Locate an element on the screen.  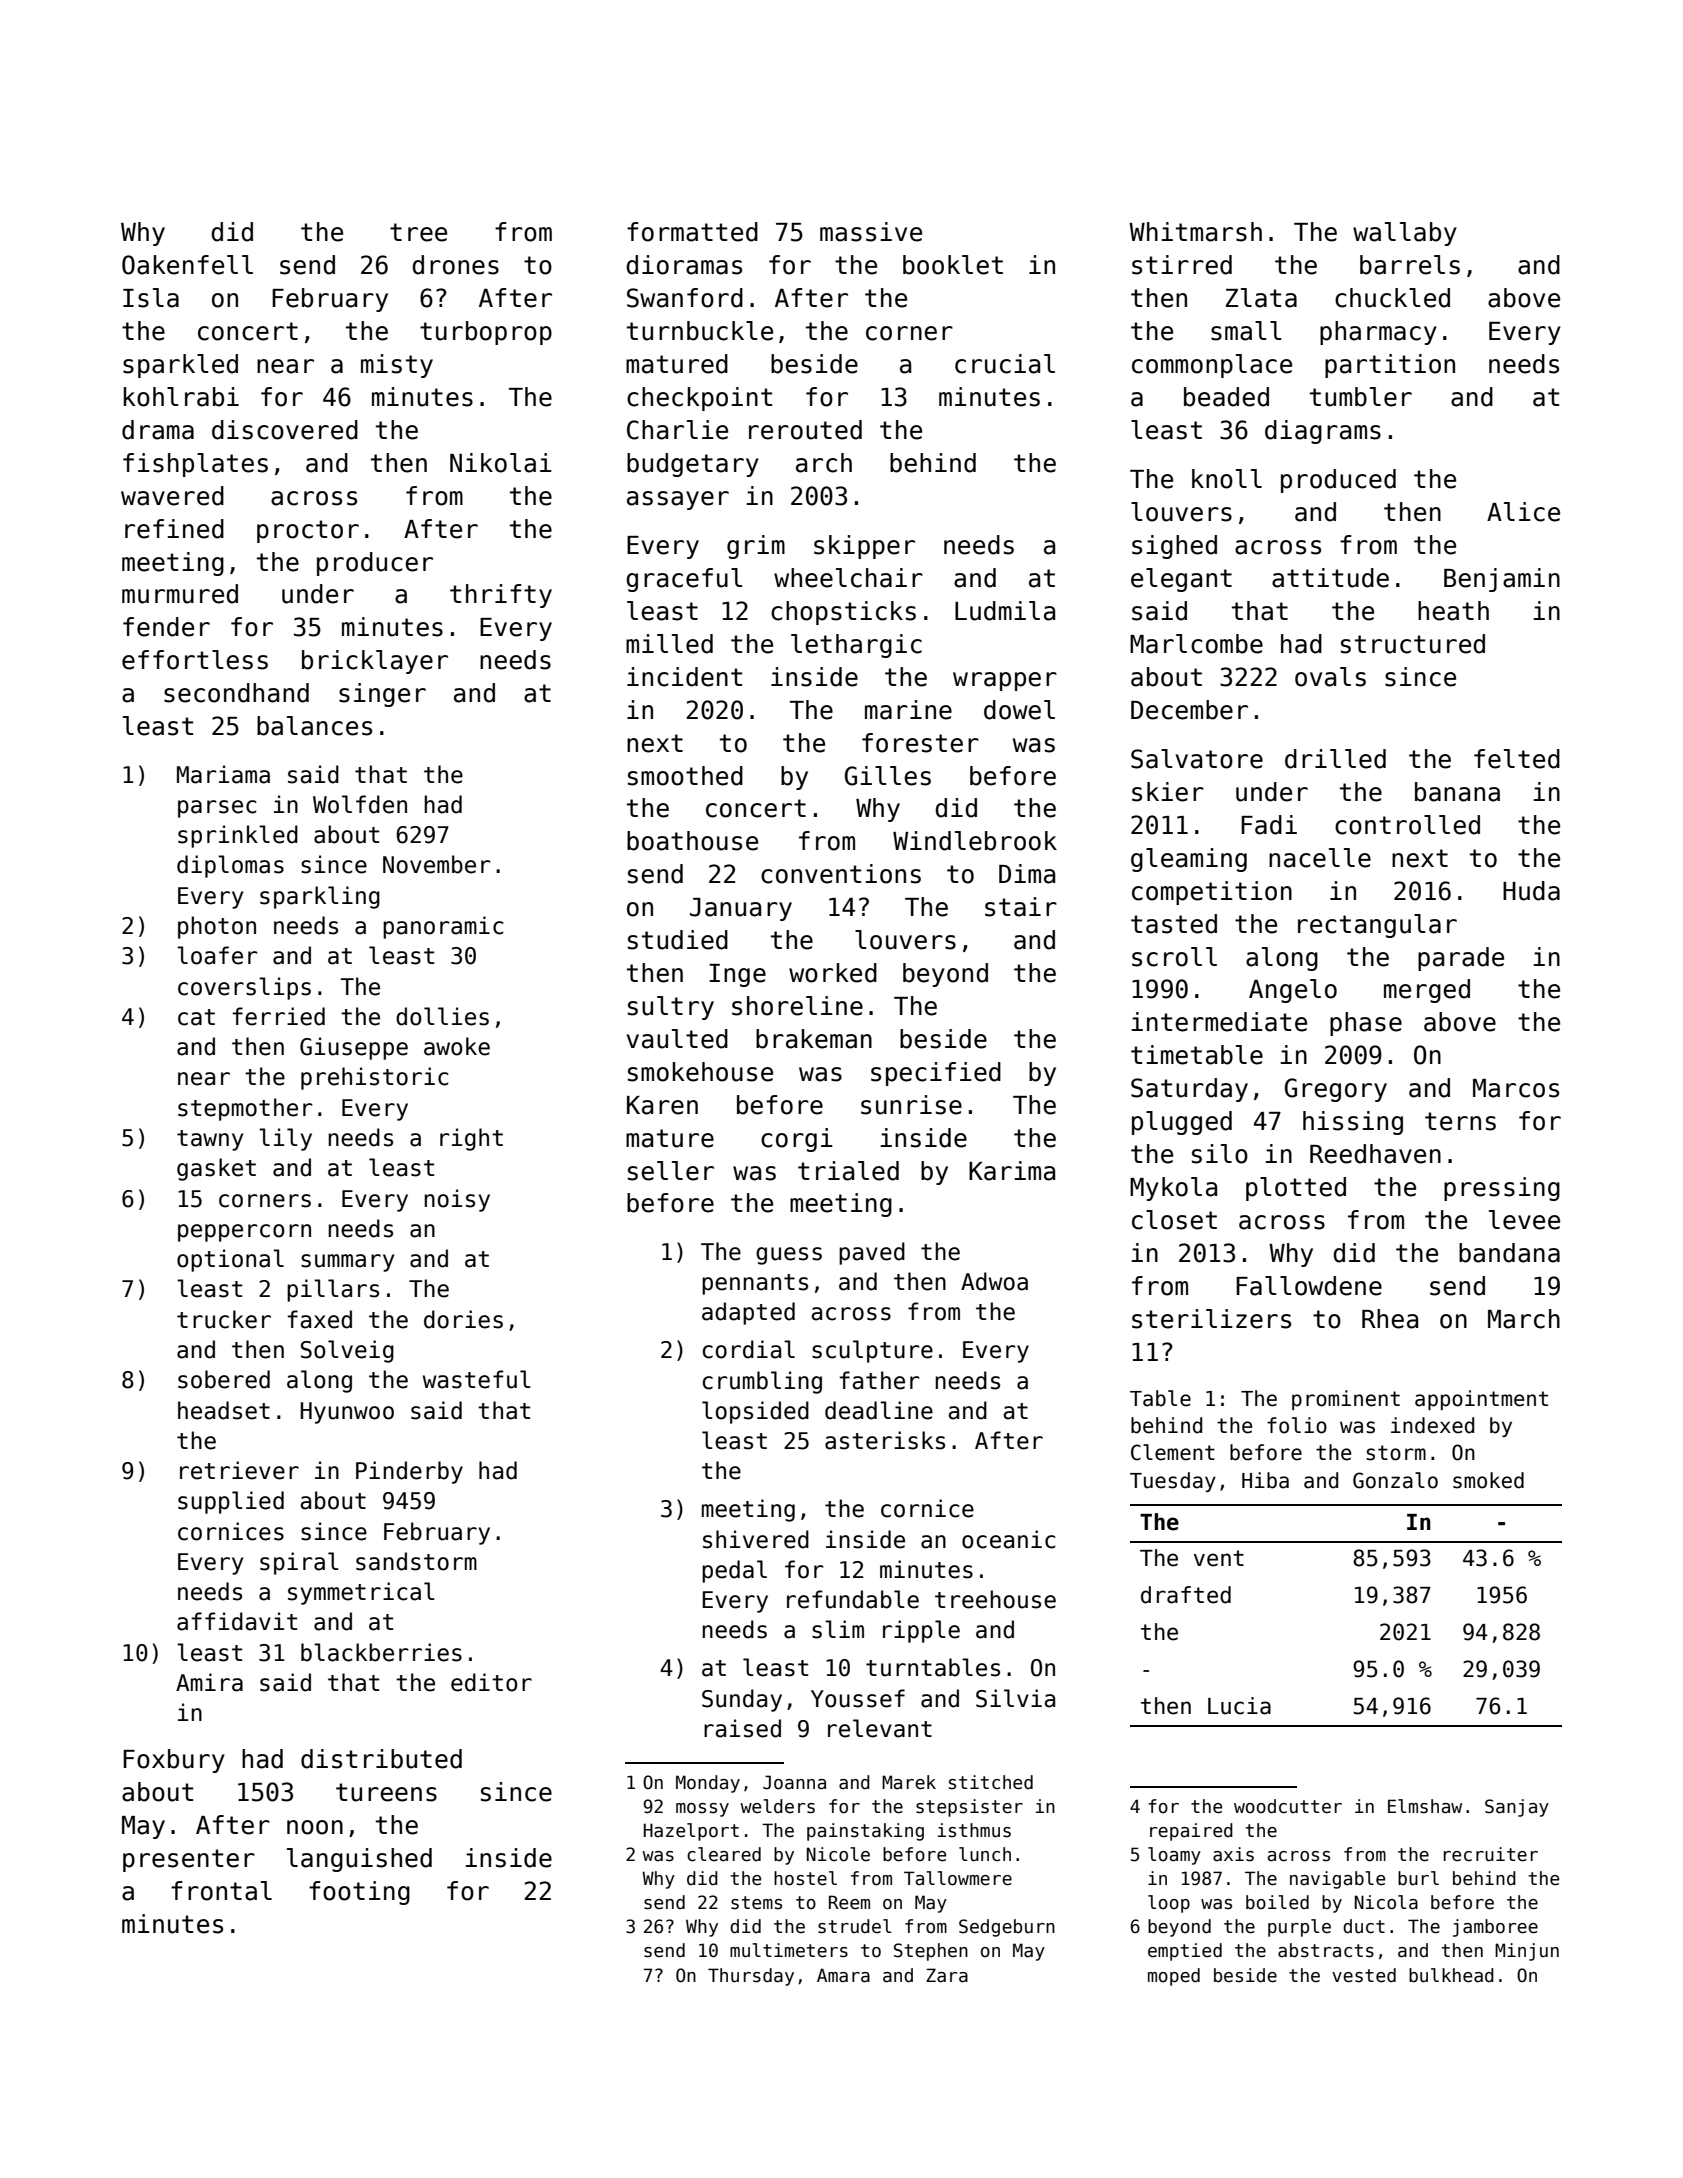
booklet is located at coordinates (953, 265).
